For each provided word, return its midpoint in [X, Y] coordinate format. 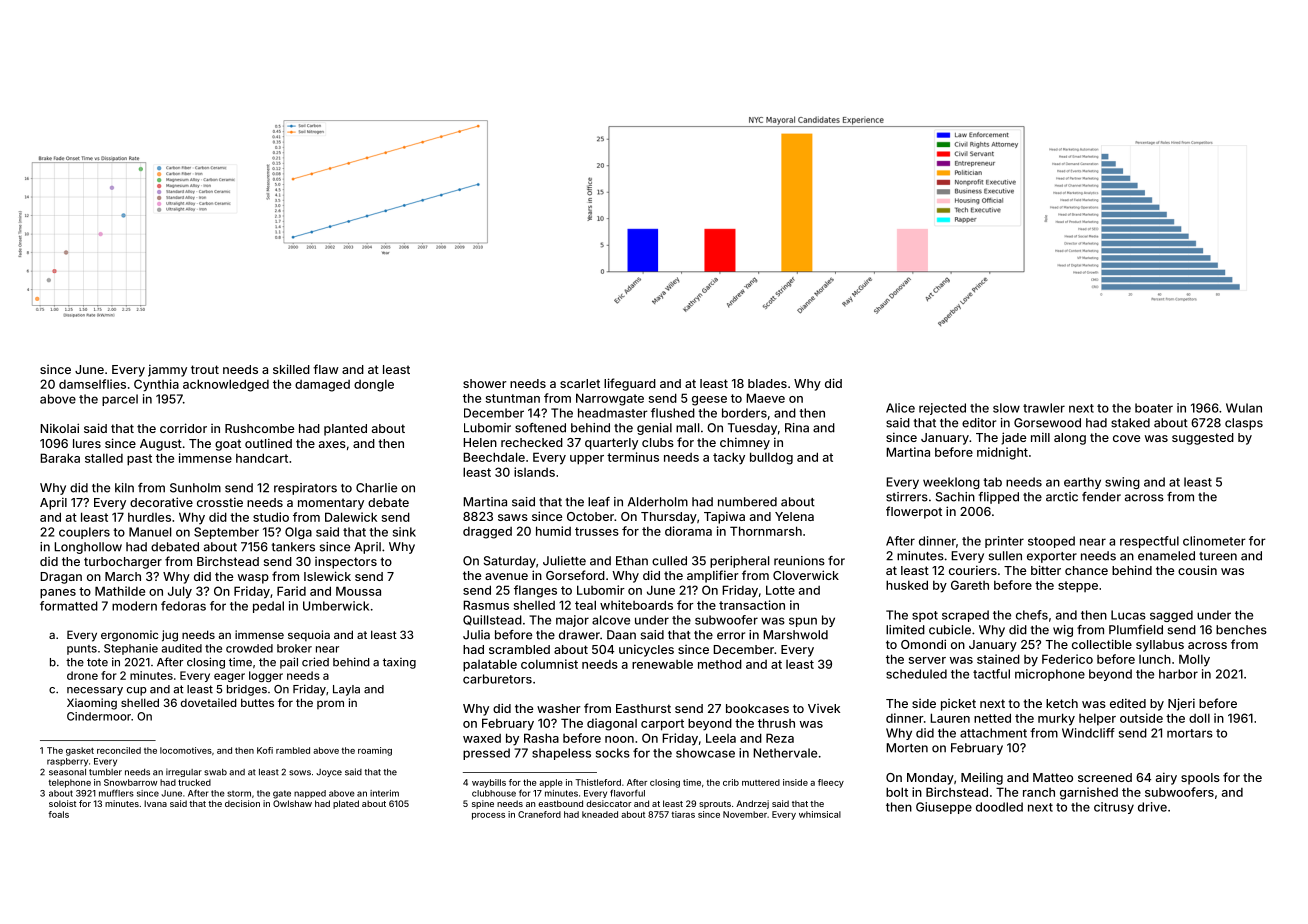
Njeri [1181, 704]
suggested [1203, 439]
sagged [1171, 616]
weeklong [951, 483]
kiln [124, 488]
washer [559, 708]
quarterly [611, 444]
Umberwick [336, 606]
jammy [167, 370]
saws [513, 517]
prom [330, 704]
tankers [293, 547]
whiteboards [636, 605]
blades [767, 383]
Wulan [1244, 408]
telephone [69, 783]
